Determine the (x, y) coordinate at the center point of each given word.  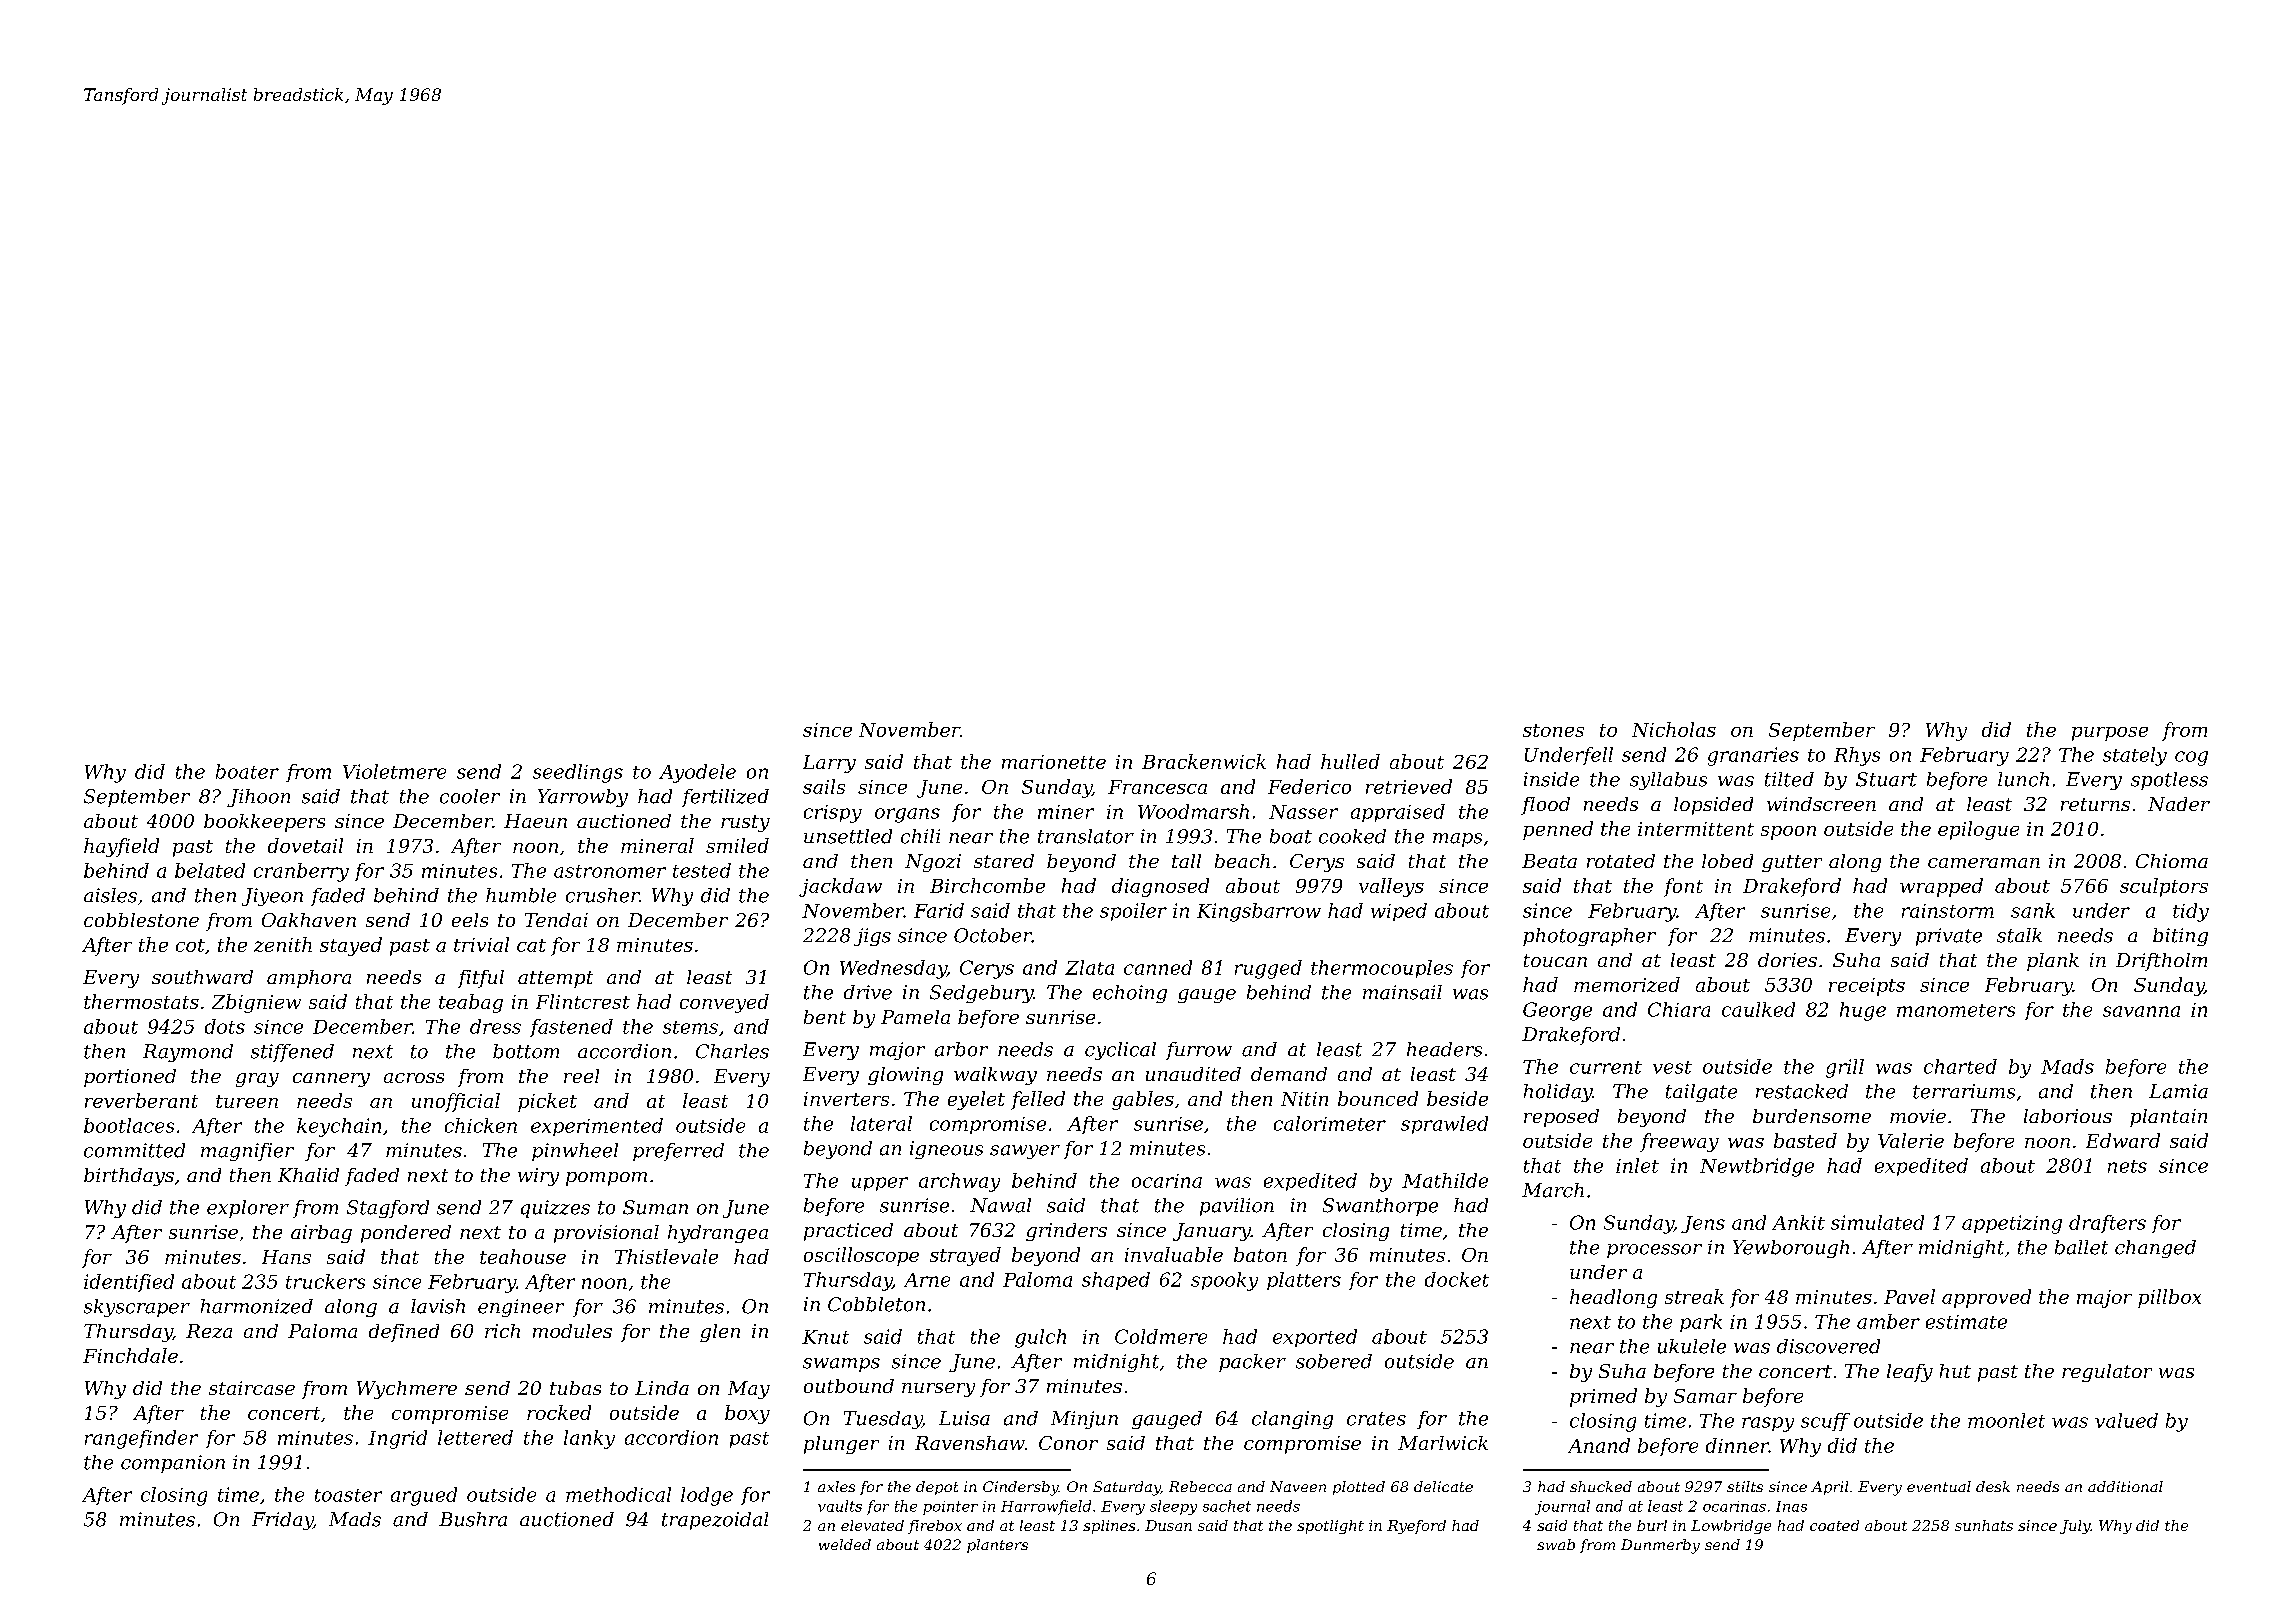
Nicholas (1674, 729)
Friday (282, 1521)
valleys (1391, 887)
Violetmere (394, 771)
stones (1553, 730)
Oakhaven (309, 920)
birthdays (129, 1177)
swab (1556, 1544)
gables (1143, 1100)
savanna (2141, 1011)
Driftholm (2161, 962)
